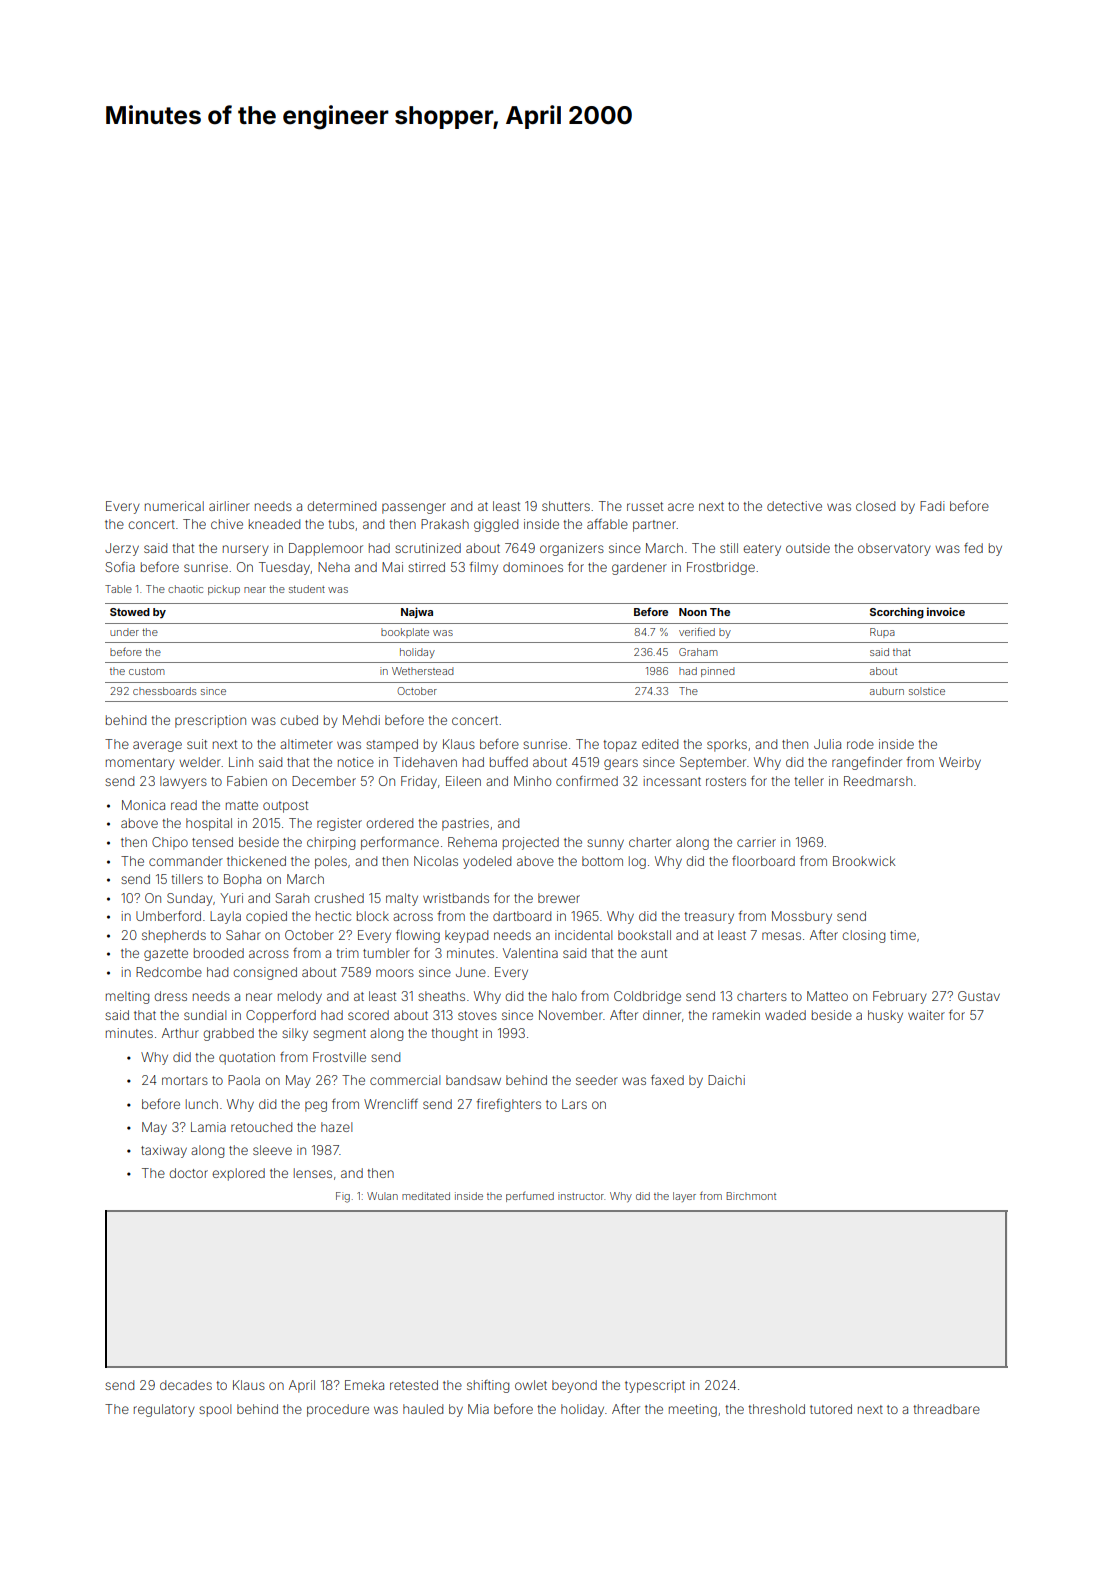  What do you see at coordinates (186, 1385) in the screenshot?
I see `decades` at bounding box center [186, 1385].
